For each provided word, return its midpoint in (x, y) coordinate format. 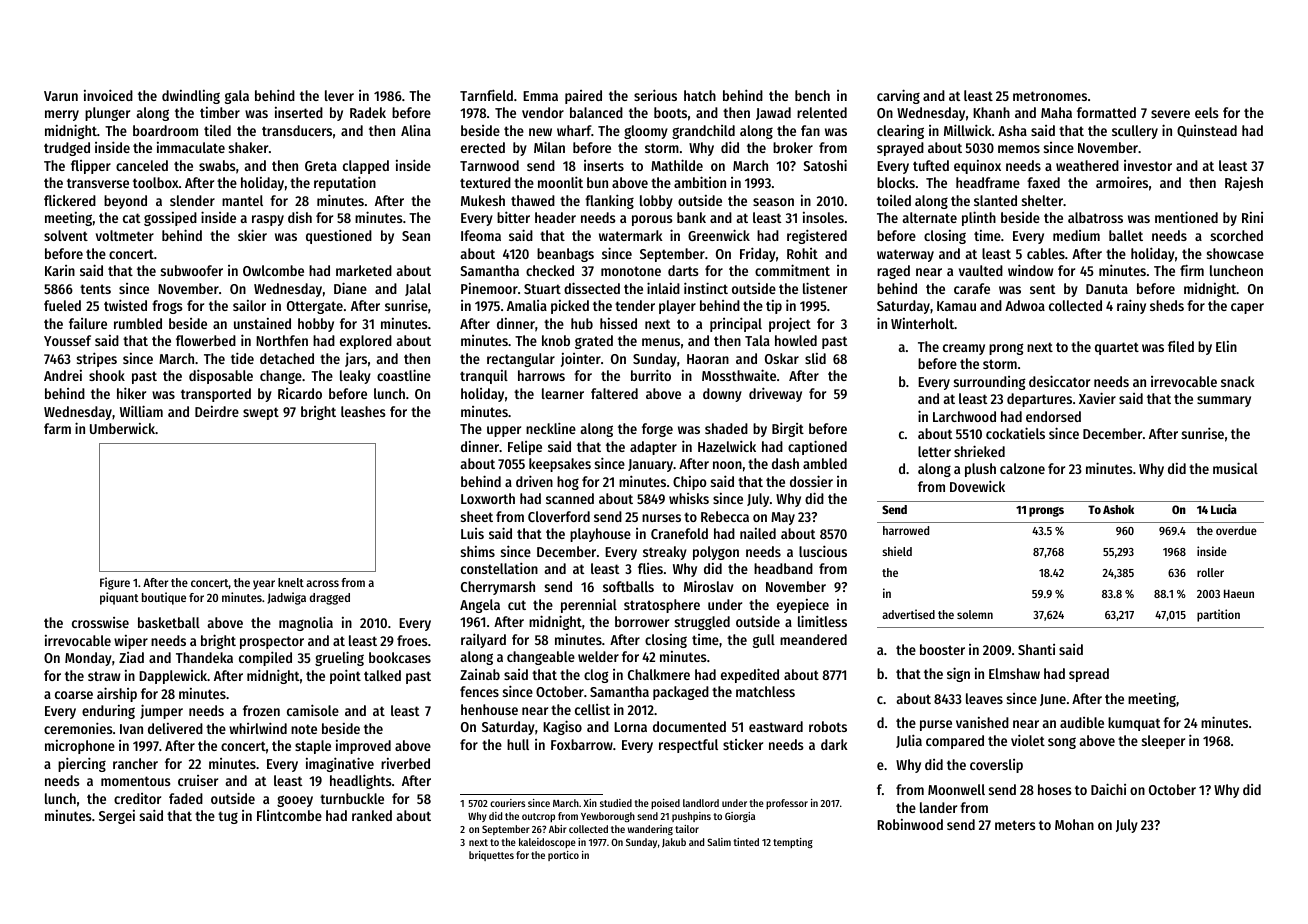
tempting (793, 843)
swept (261, 413)
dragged (330, 599)
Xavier (1097, 398)
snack (1238, 381)
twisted (125, 305)
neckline (551, 428)
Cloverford (559, 516)
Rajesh (1244, 184)
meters (1015, 825)
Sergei (117, 817)
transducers (297, 130)
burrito (651, 375)
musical (1235, 468)
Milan (549, 147)
